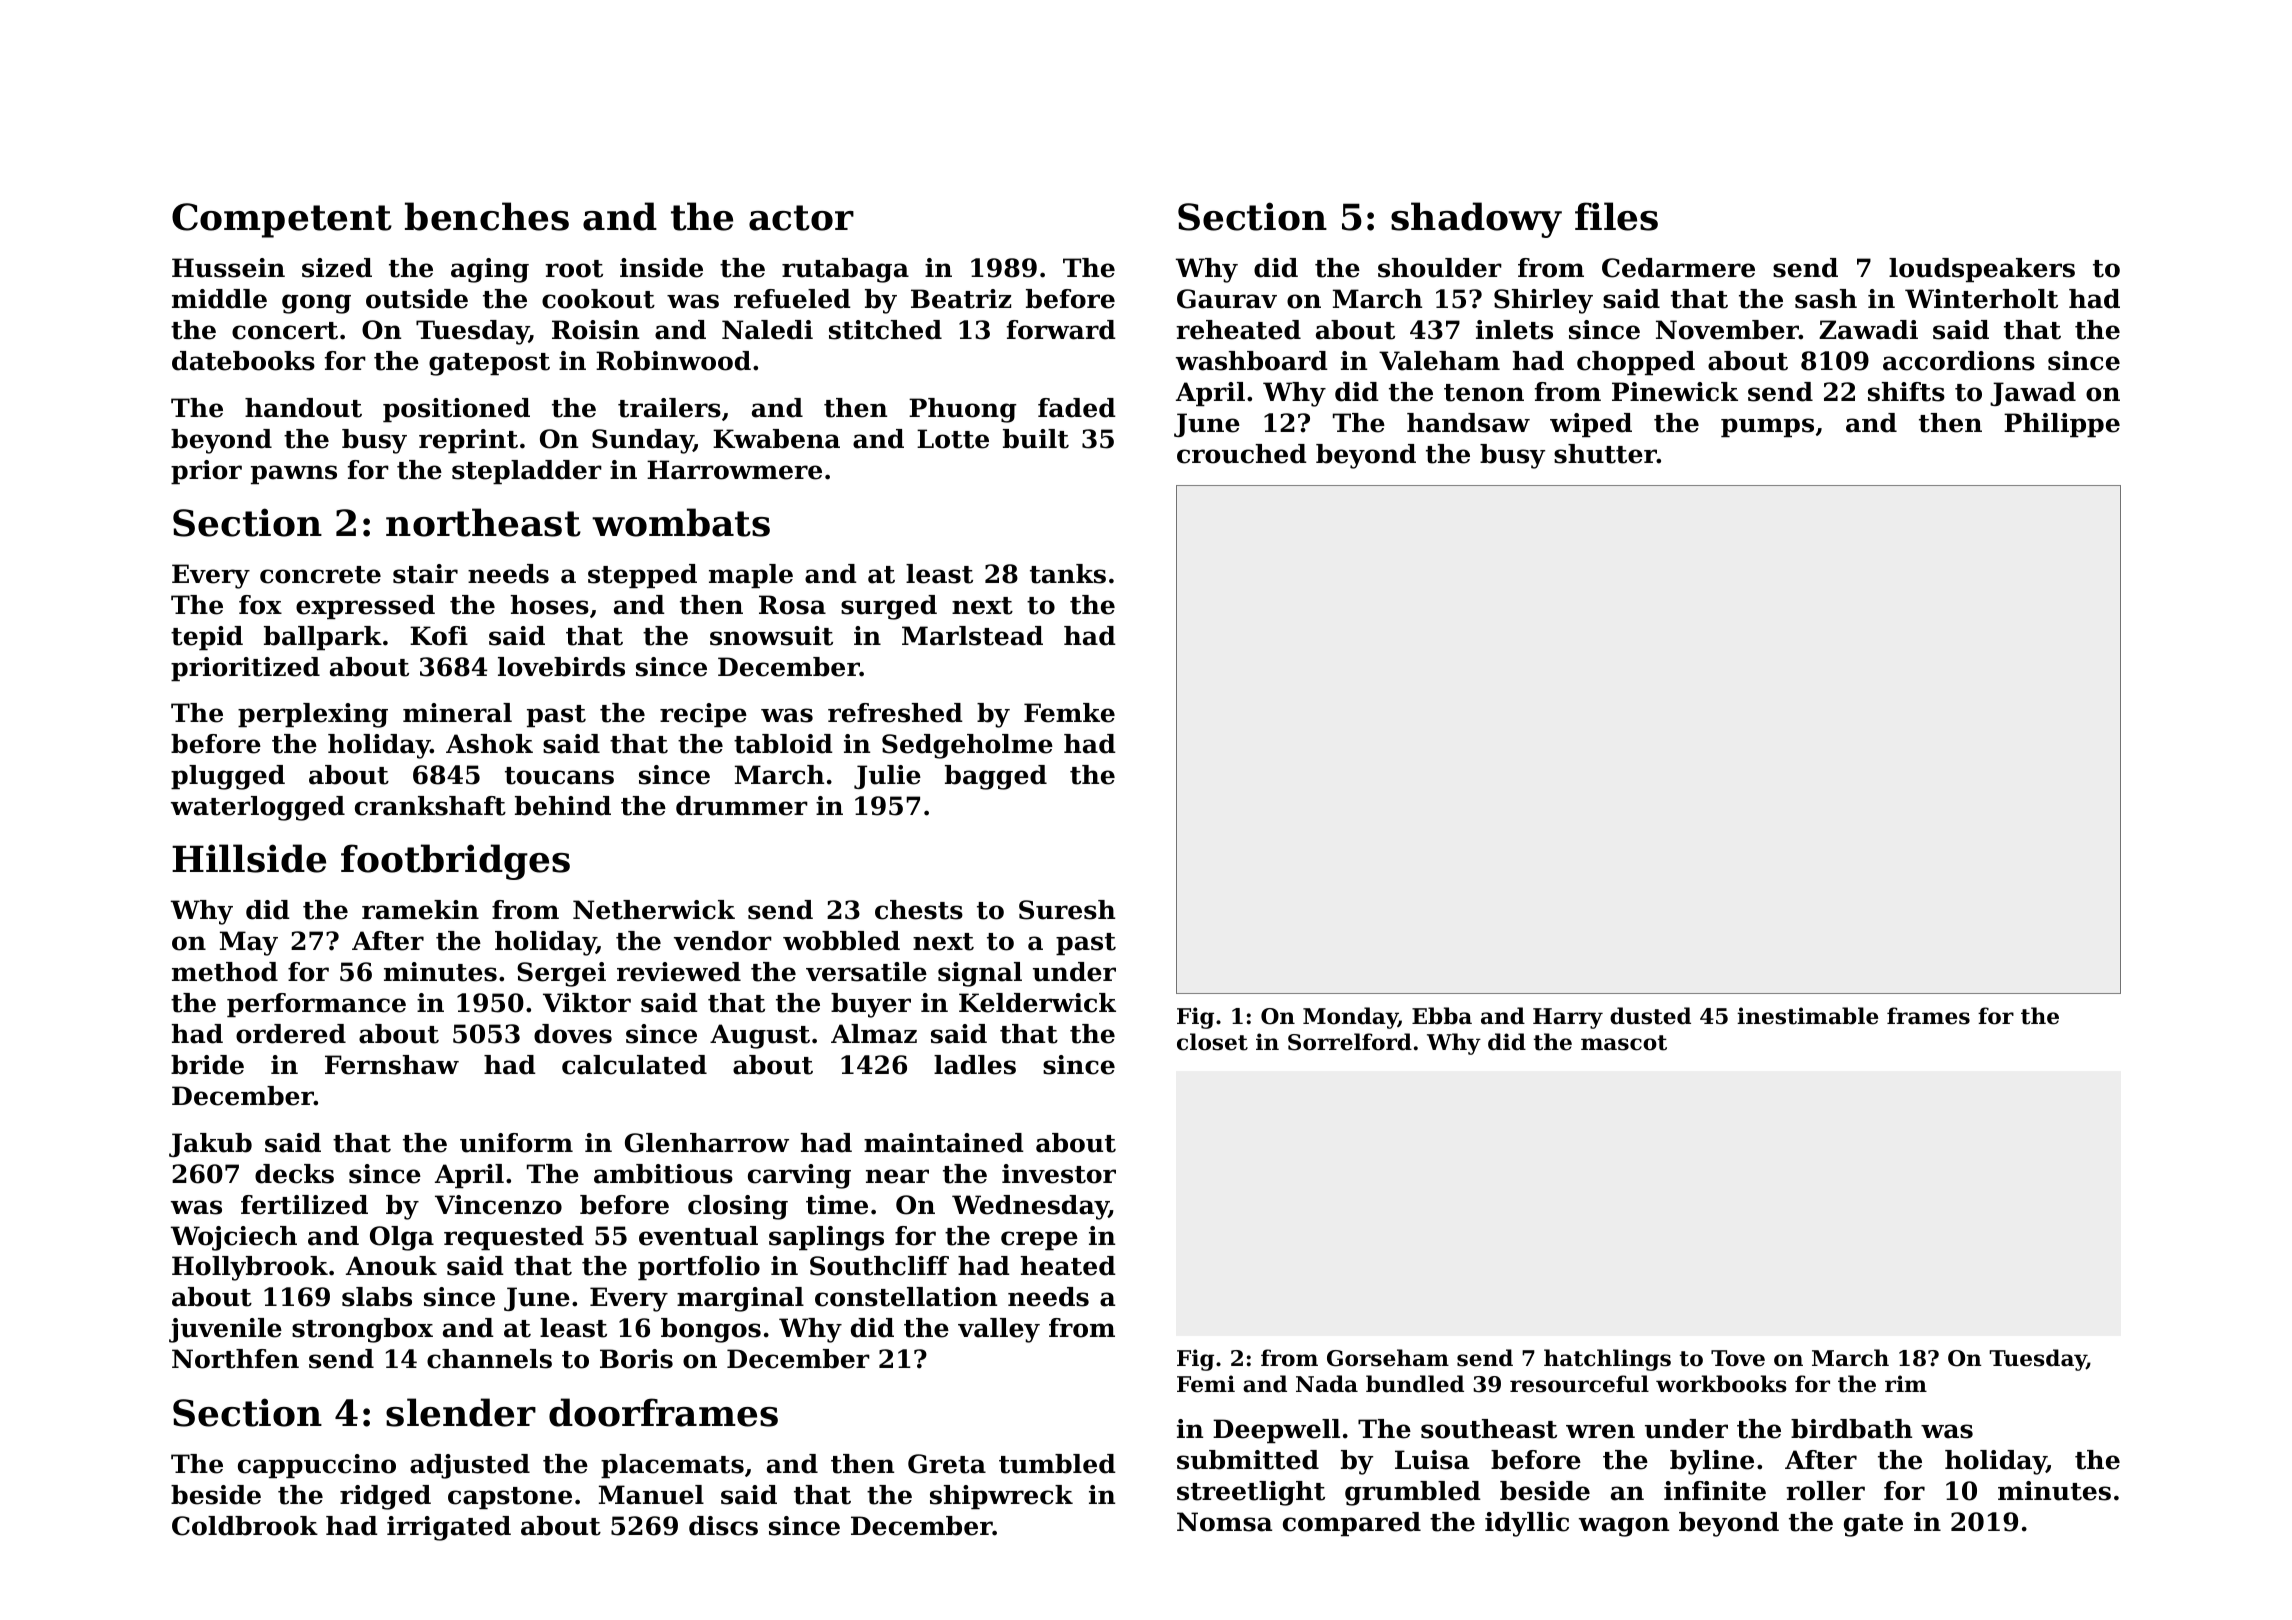 The width and height of the document is (2292, 1620). I want to click on birdbath, so click(1851, 1429).
